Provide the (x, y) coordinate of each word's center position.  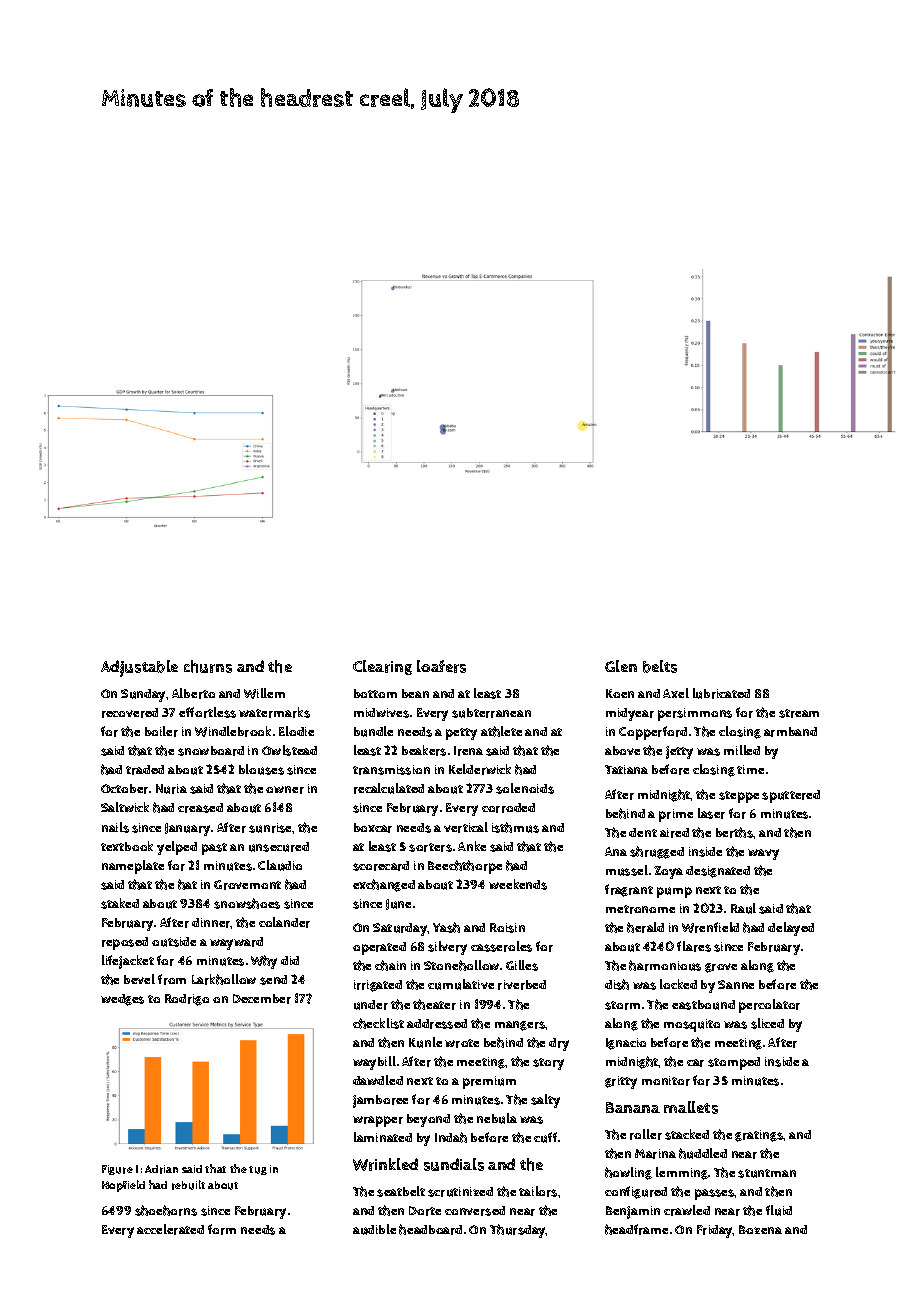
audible (374, 1229)
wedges (122, 1000)
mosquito (692, 1025)
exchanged (384, 885)
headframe (636, 1229)
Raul (743, 908)
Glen (621, 666)
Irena (468, 751)
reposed (125, 943)
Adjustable (139, 668)
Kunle (425, 1042)
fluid (779, 1210)
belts (660, 666)
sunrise (271, 828)
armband (790, 732)
